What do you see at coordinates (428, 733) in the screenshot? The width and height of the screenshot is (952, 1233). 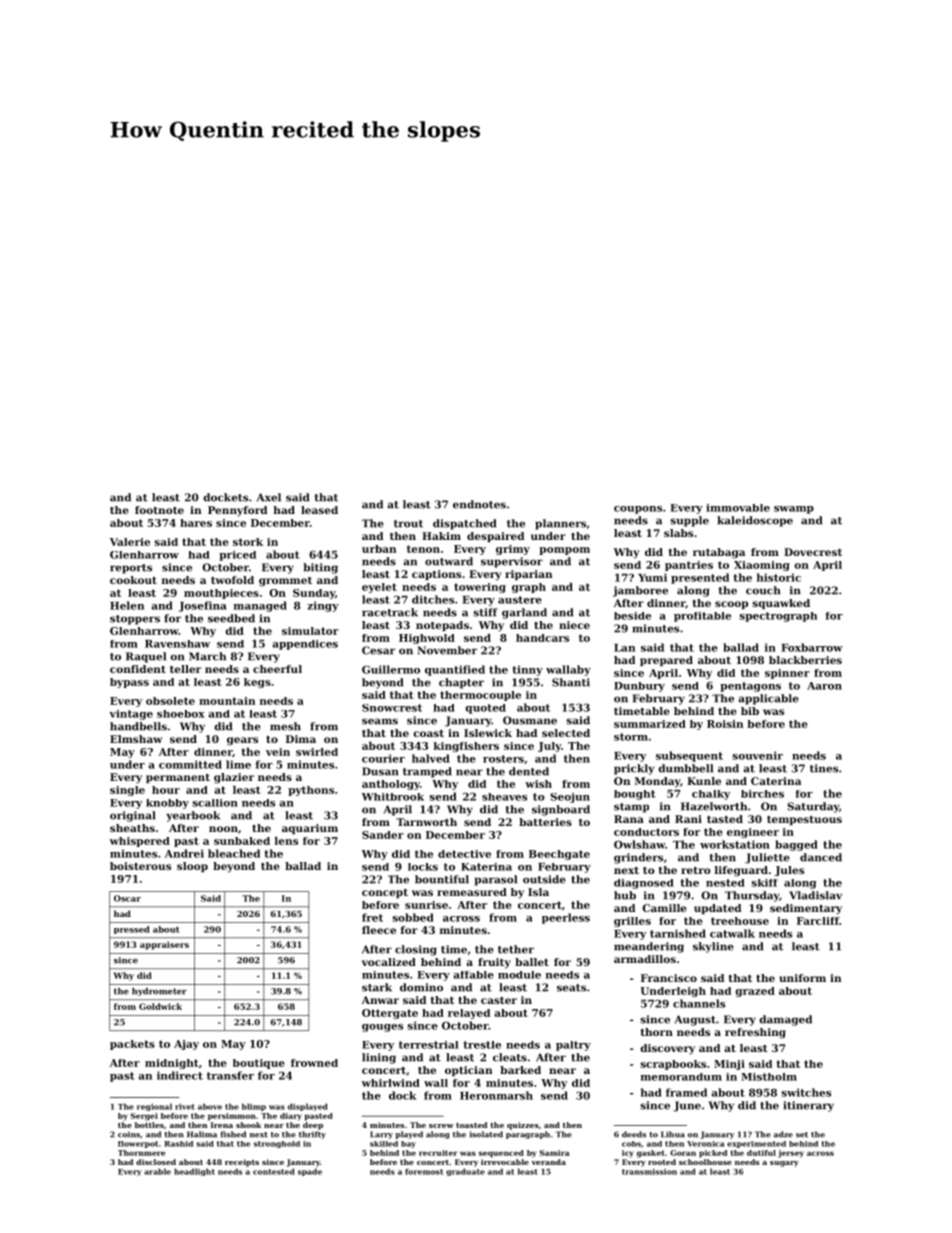 I see `coast` at bounding box center [428, 733].
